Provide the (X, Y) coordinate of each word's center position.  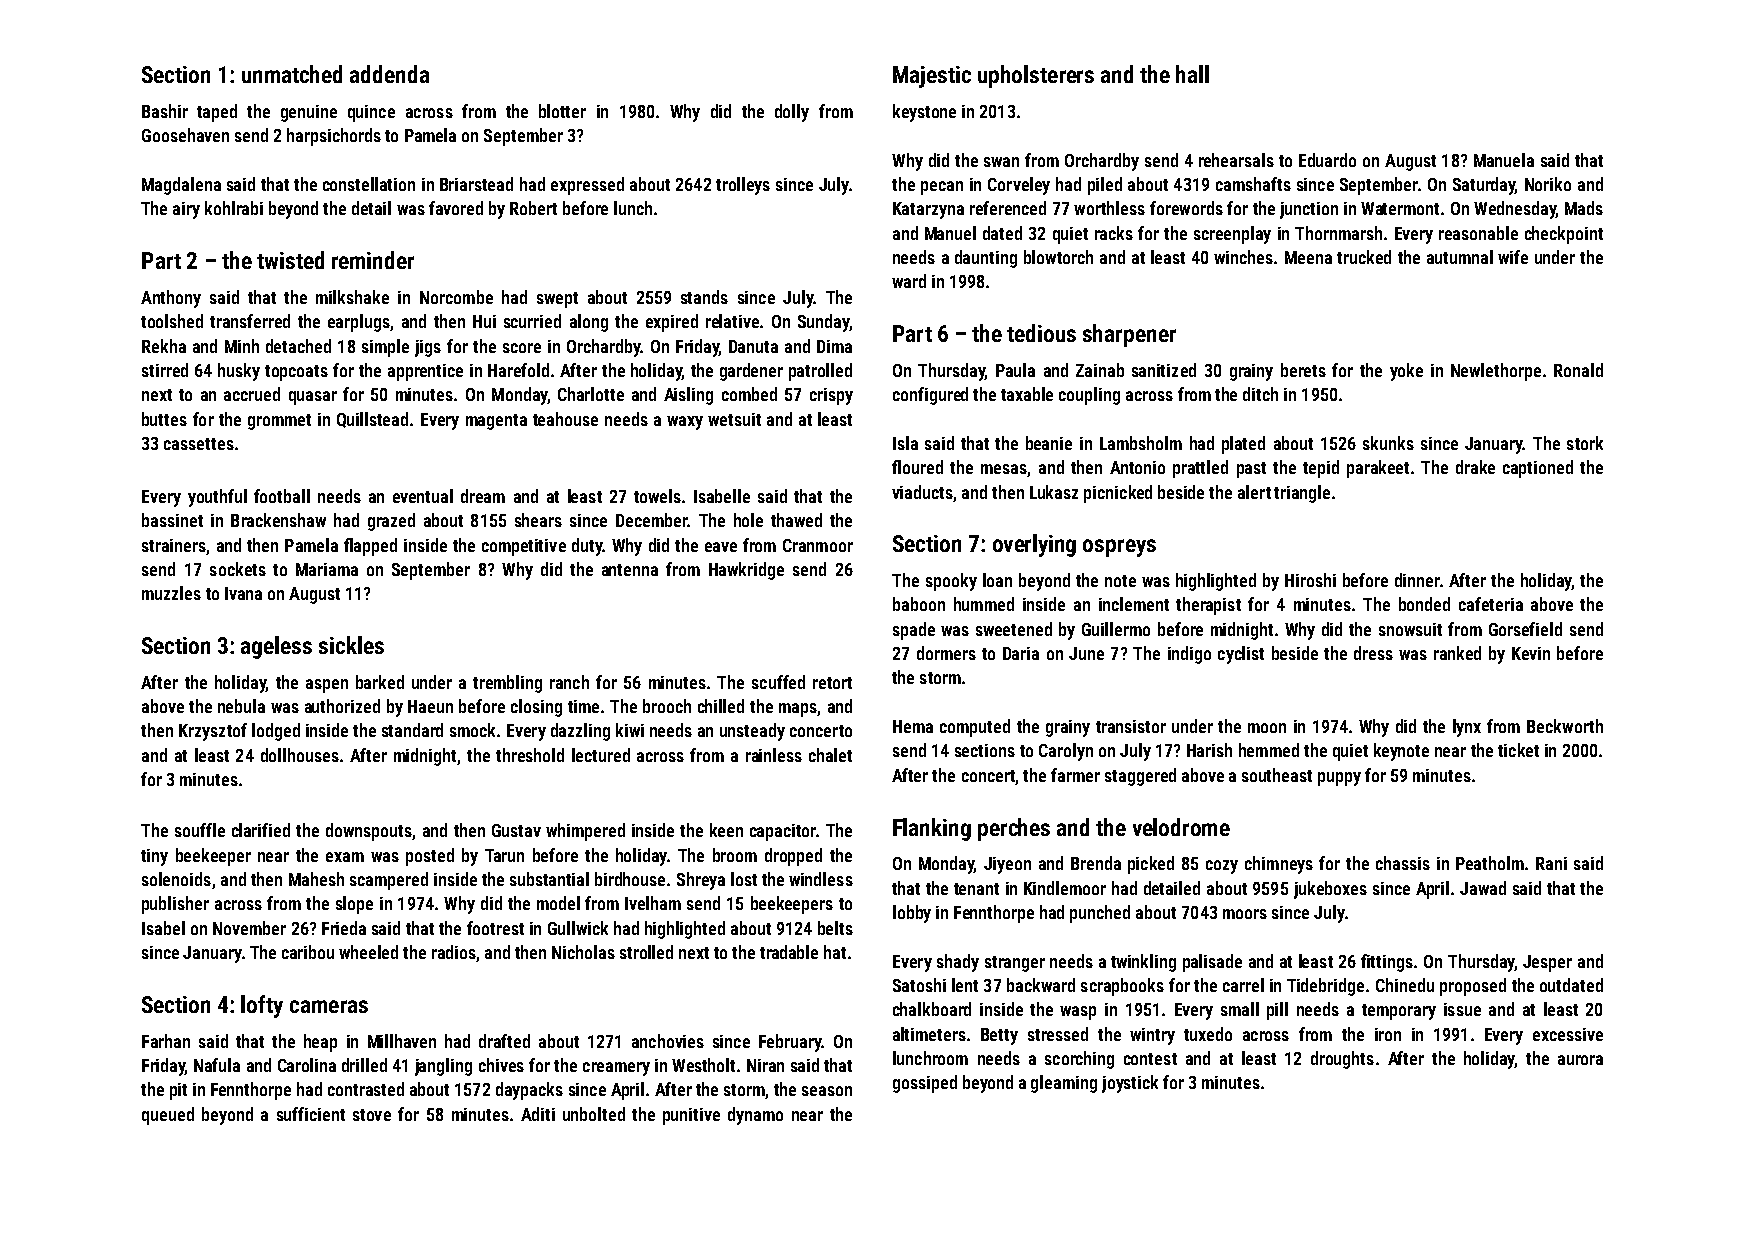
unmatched (292, 74)
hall (1192, 74)
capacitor (783, 832)
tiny (154, 857)
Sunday (823, 323)
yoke (1406, 372)
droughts (1342, 1060)
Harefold (518, 370)
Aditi (538, 1114)
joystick (1130, 1084)
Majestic (932, 77)
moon (1267, 728)
